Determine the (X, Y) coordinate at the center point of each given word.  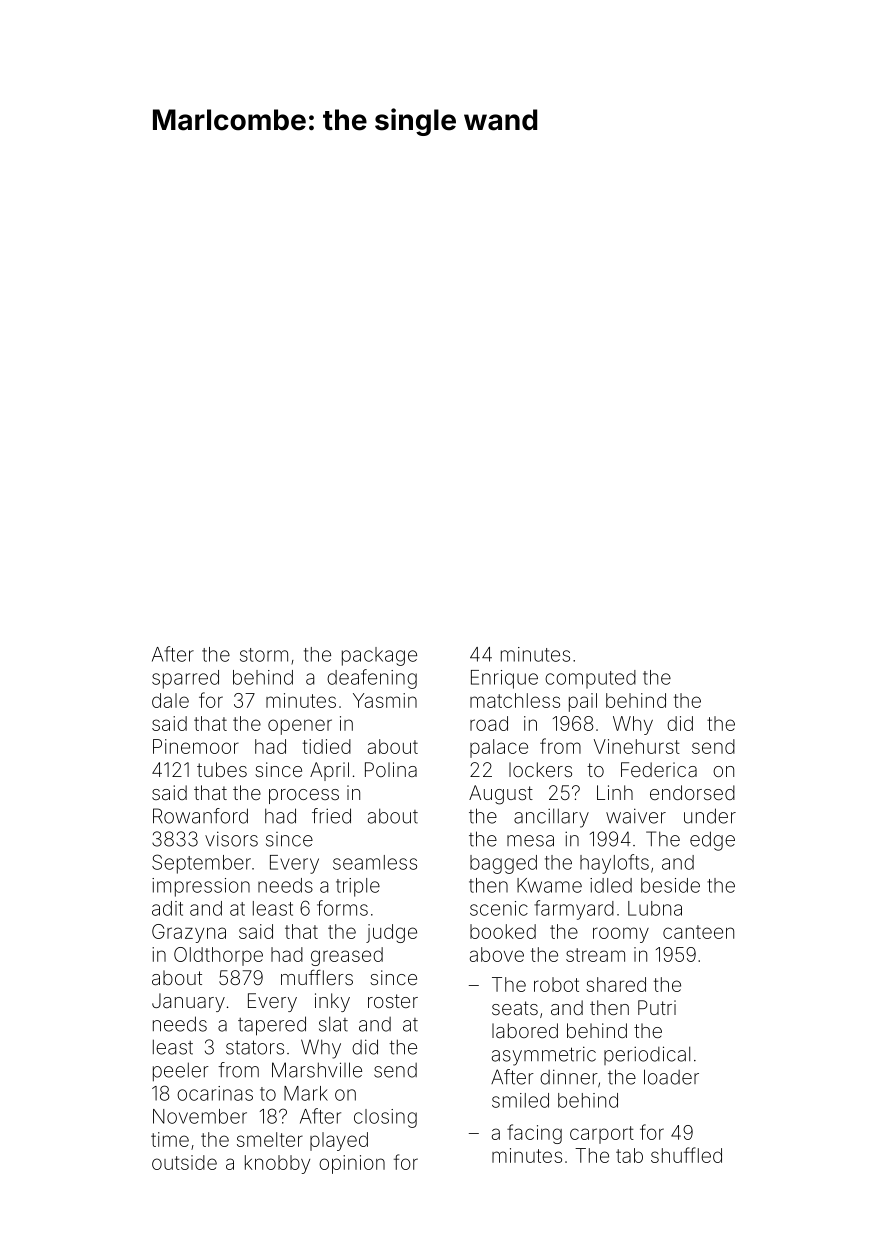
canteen (698, 932)
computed (590, 679)
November (200, 1116)
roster (393, 1001)
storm (264, 655)
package (379, 656)
